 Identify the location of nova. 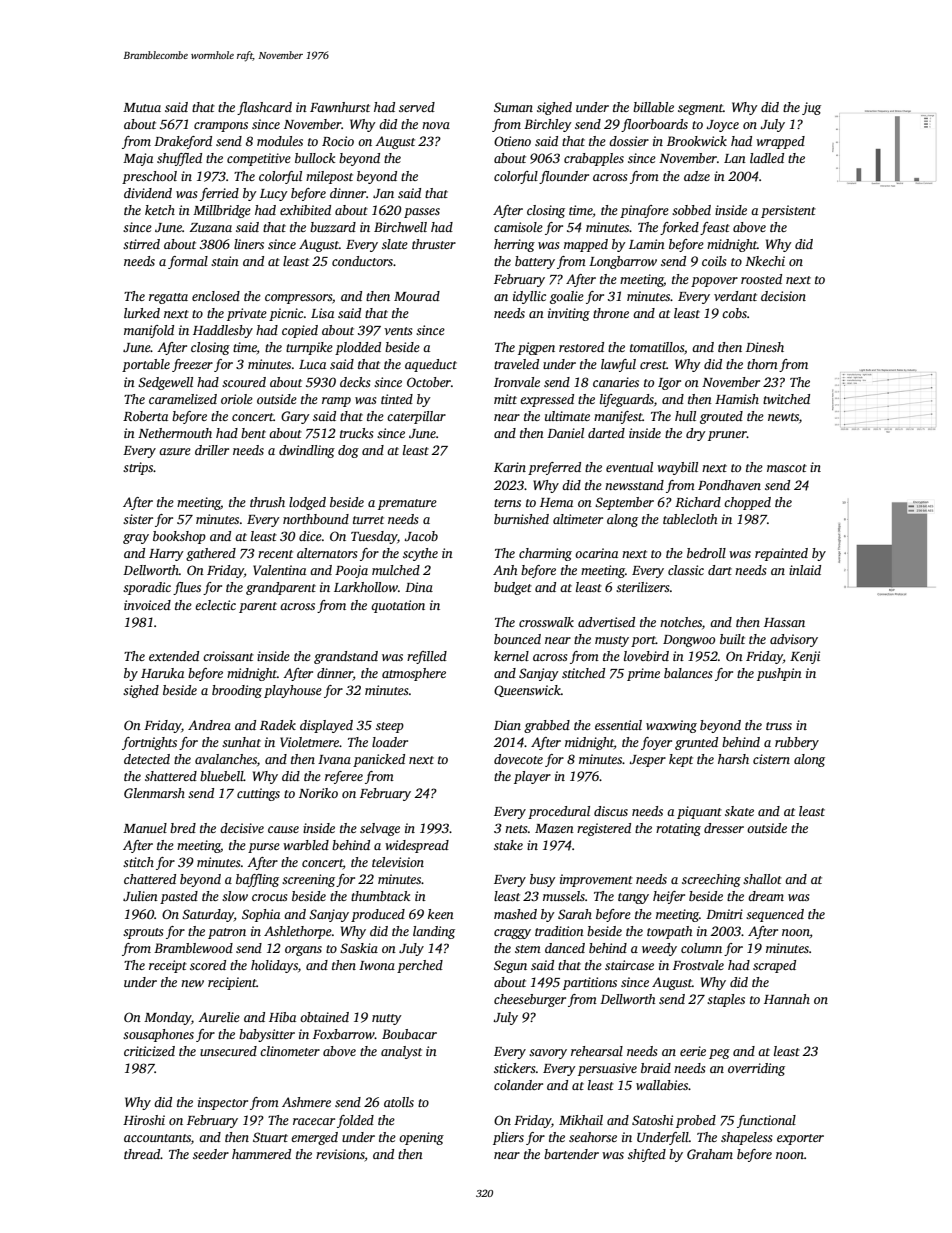
(436, 125).
